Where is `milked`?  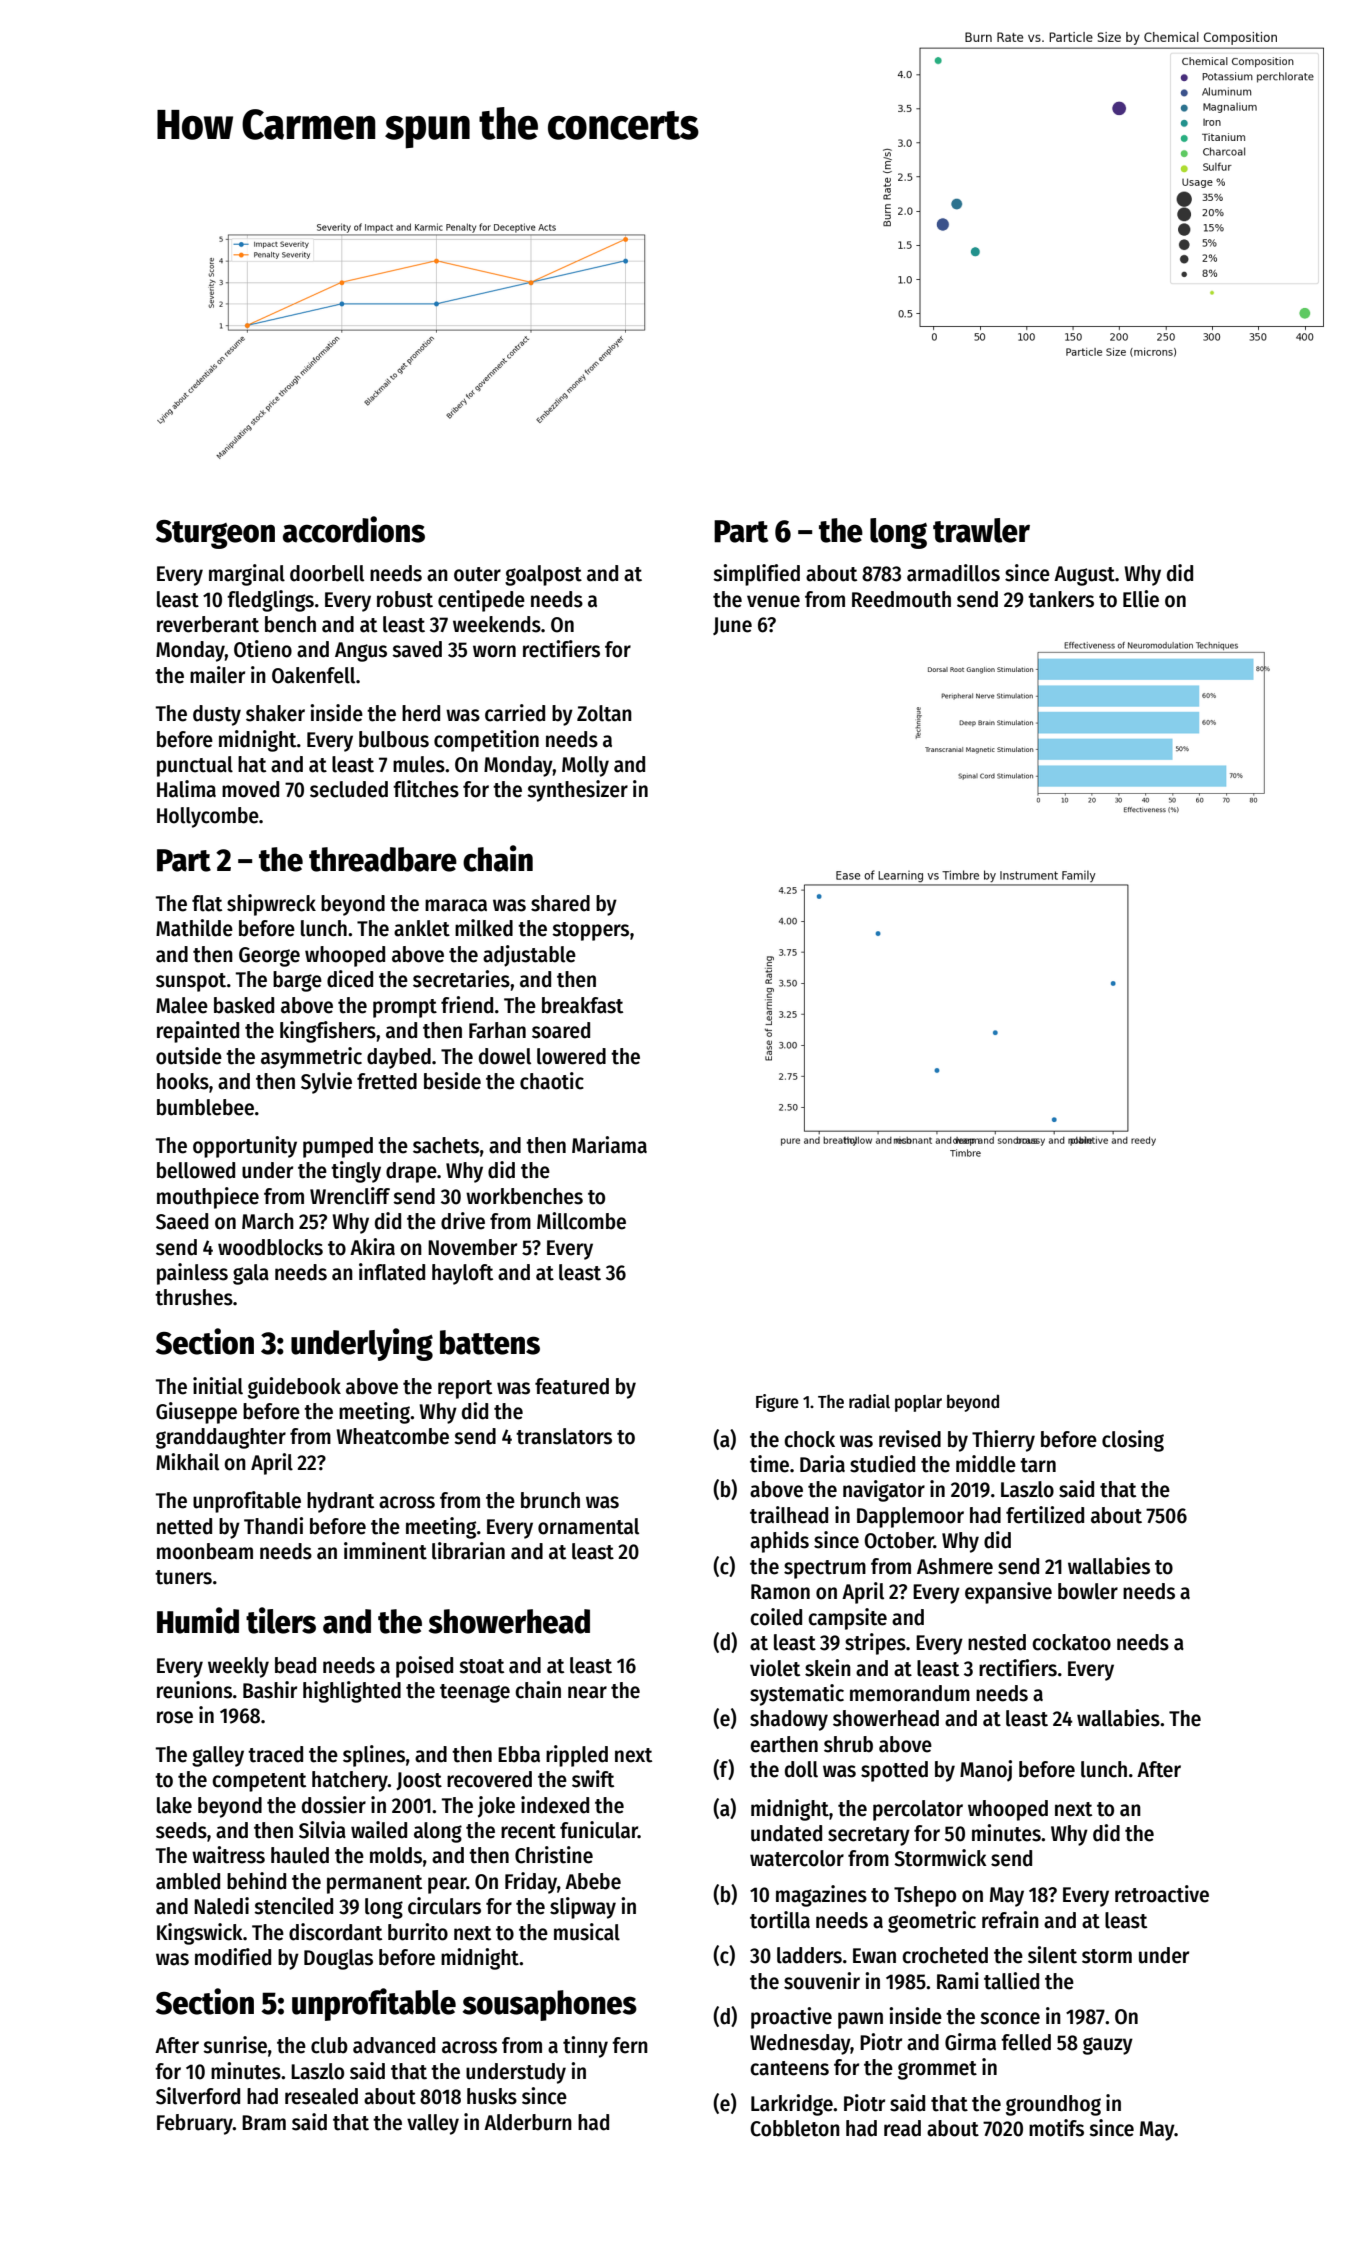
milked is located at coordinates (484, 928).
